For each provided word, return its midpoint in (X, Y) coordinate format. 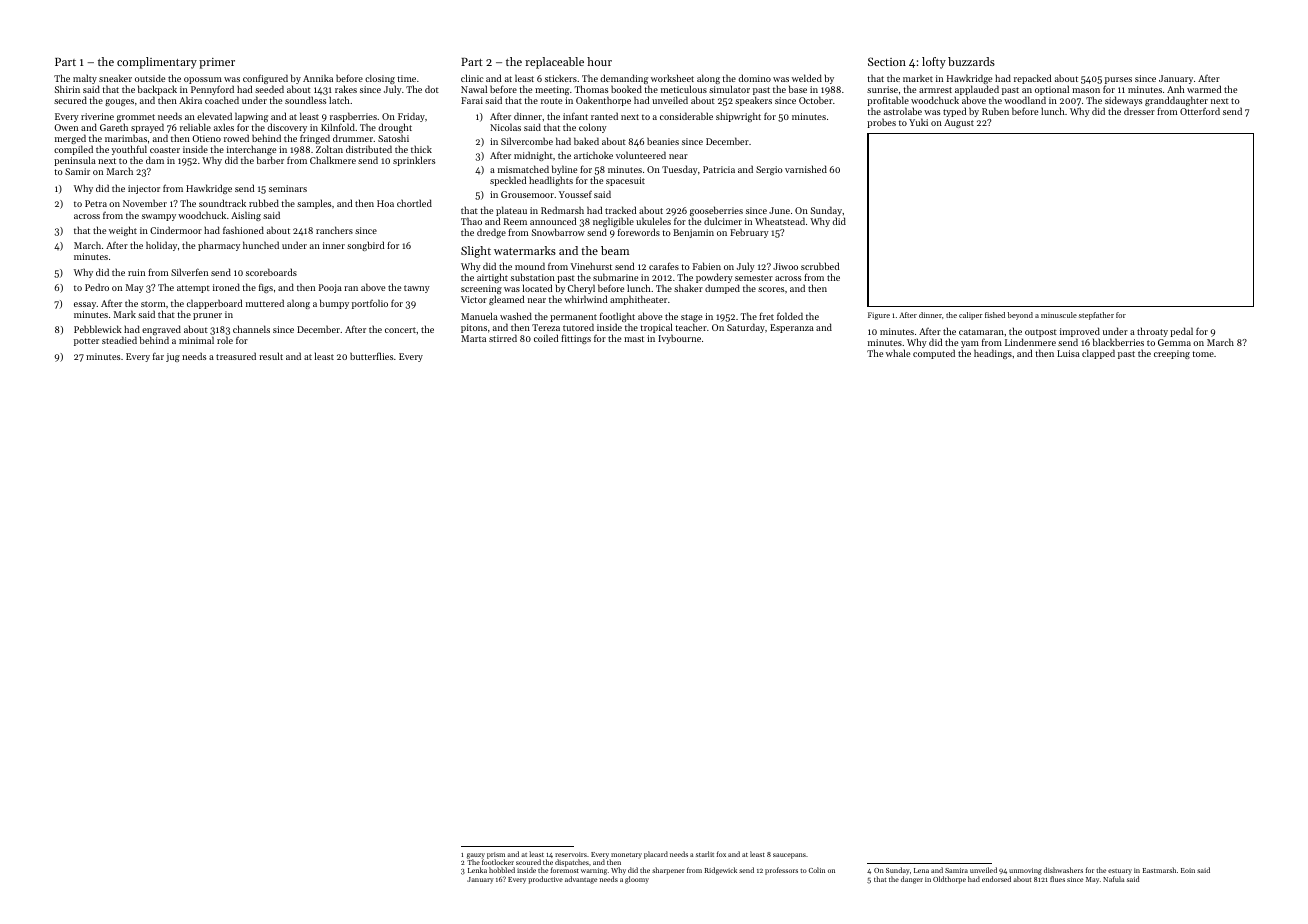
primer (217, 63)
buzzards (971, 61)
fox (721, 854)
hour (599, 61)
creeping (1172, 354)
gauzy (476, 856)
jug (173, 357)
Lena (921, 870)
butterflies (371, 356)
